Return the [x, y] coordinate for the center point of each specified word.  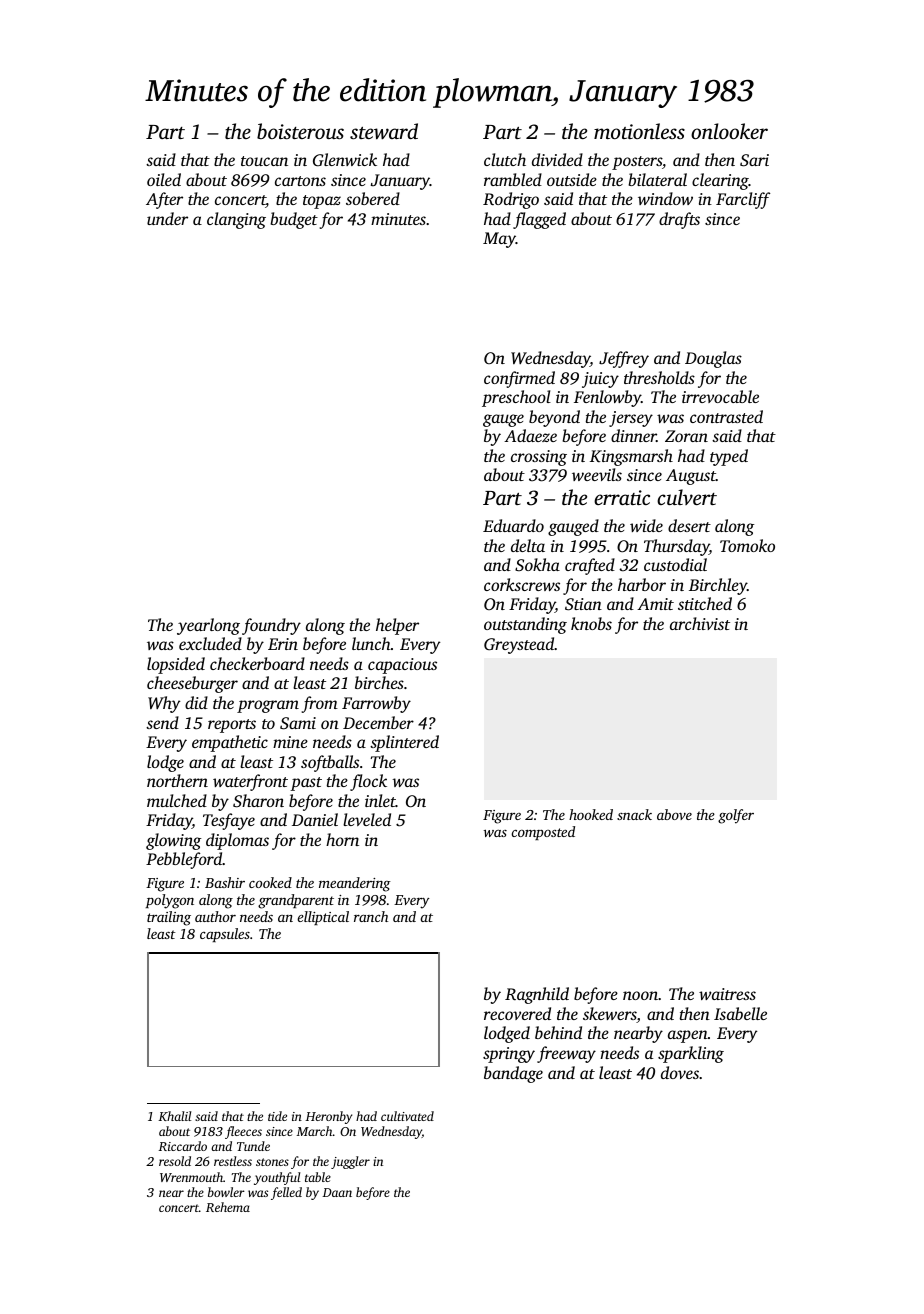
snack [634, 814]
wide [646, 525]
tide [277, 1116]
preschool [516, 398]
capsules [225, 935]
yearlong [208, 626]
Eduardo [513, 525]
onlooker [729, 131]
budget [294, 220]
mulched [177, 800]
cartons [300, 181]
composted [543, 833]
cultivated [407, 1116]
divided [557, 159]
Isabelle [740, 1013]
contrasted [726, 416]
